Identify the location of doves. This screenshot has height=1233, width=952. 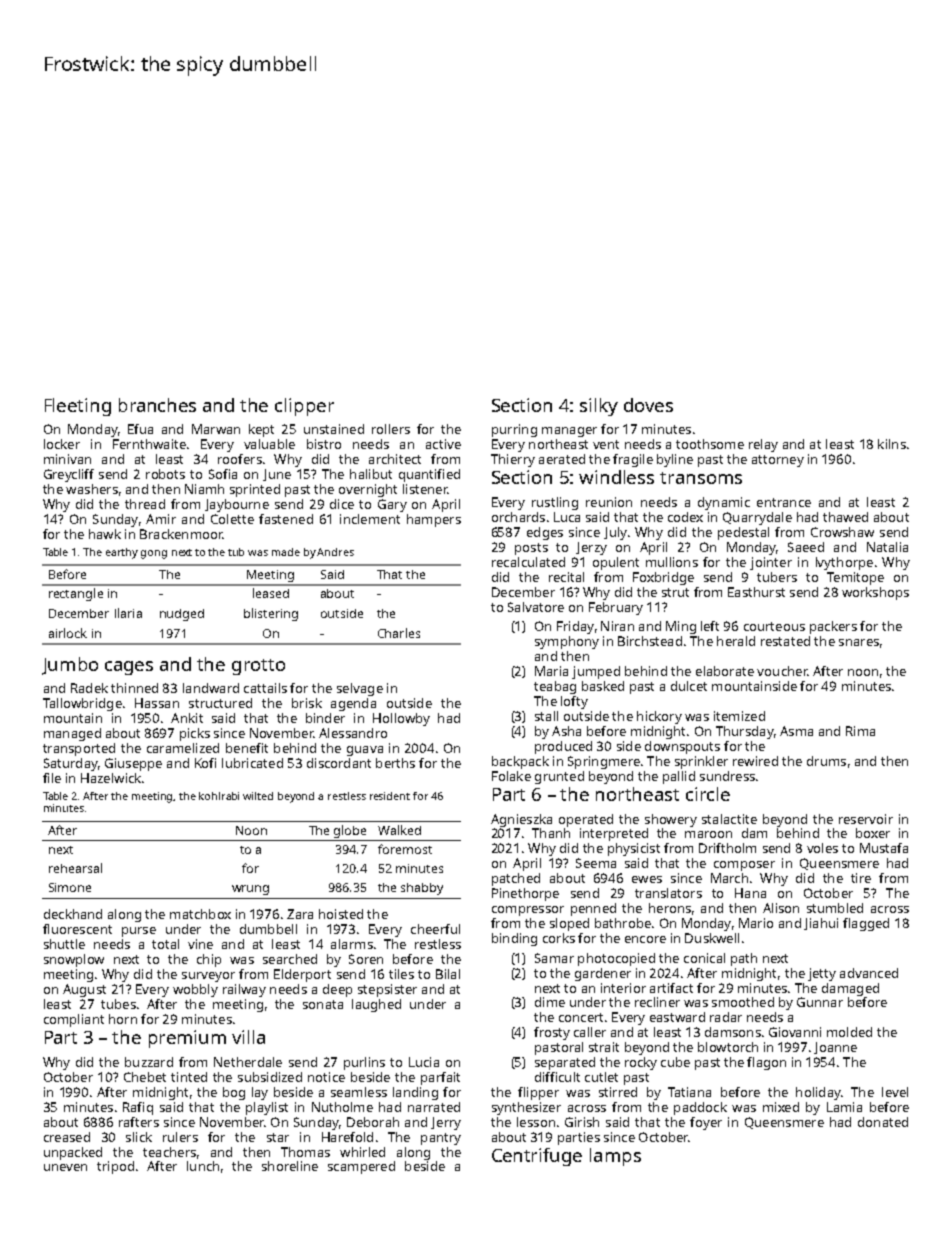
(648, 405).
